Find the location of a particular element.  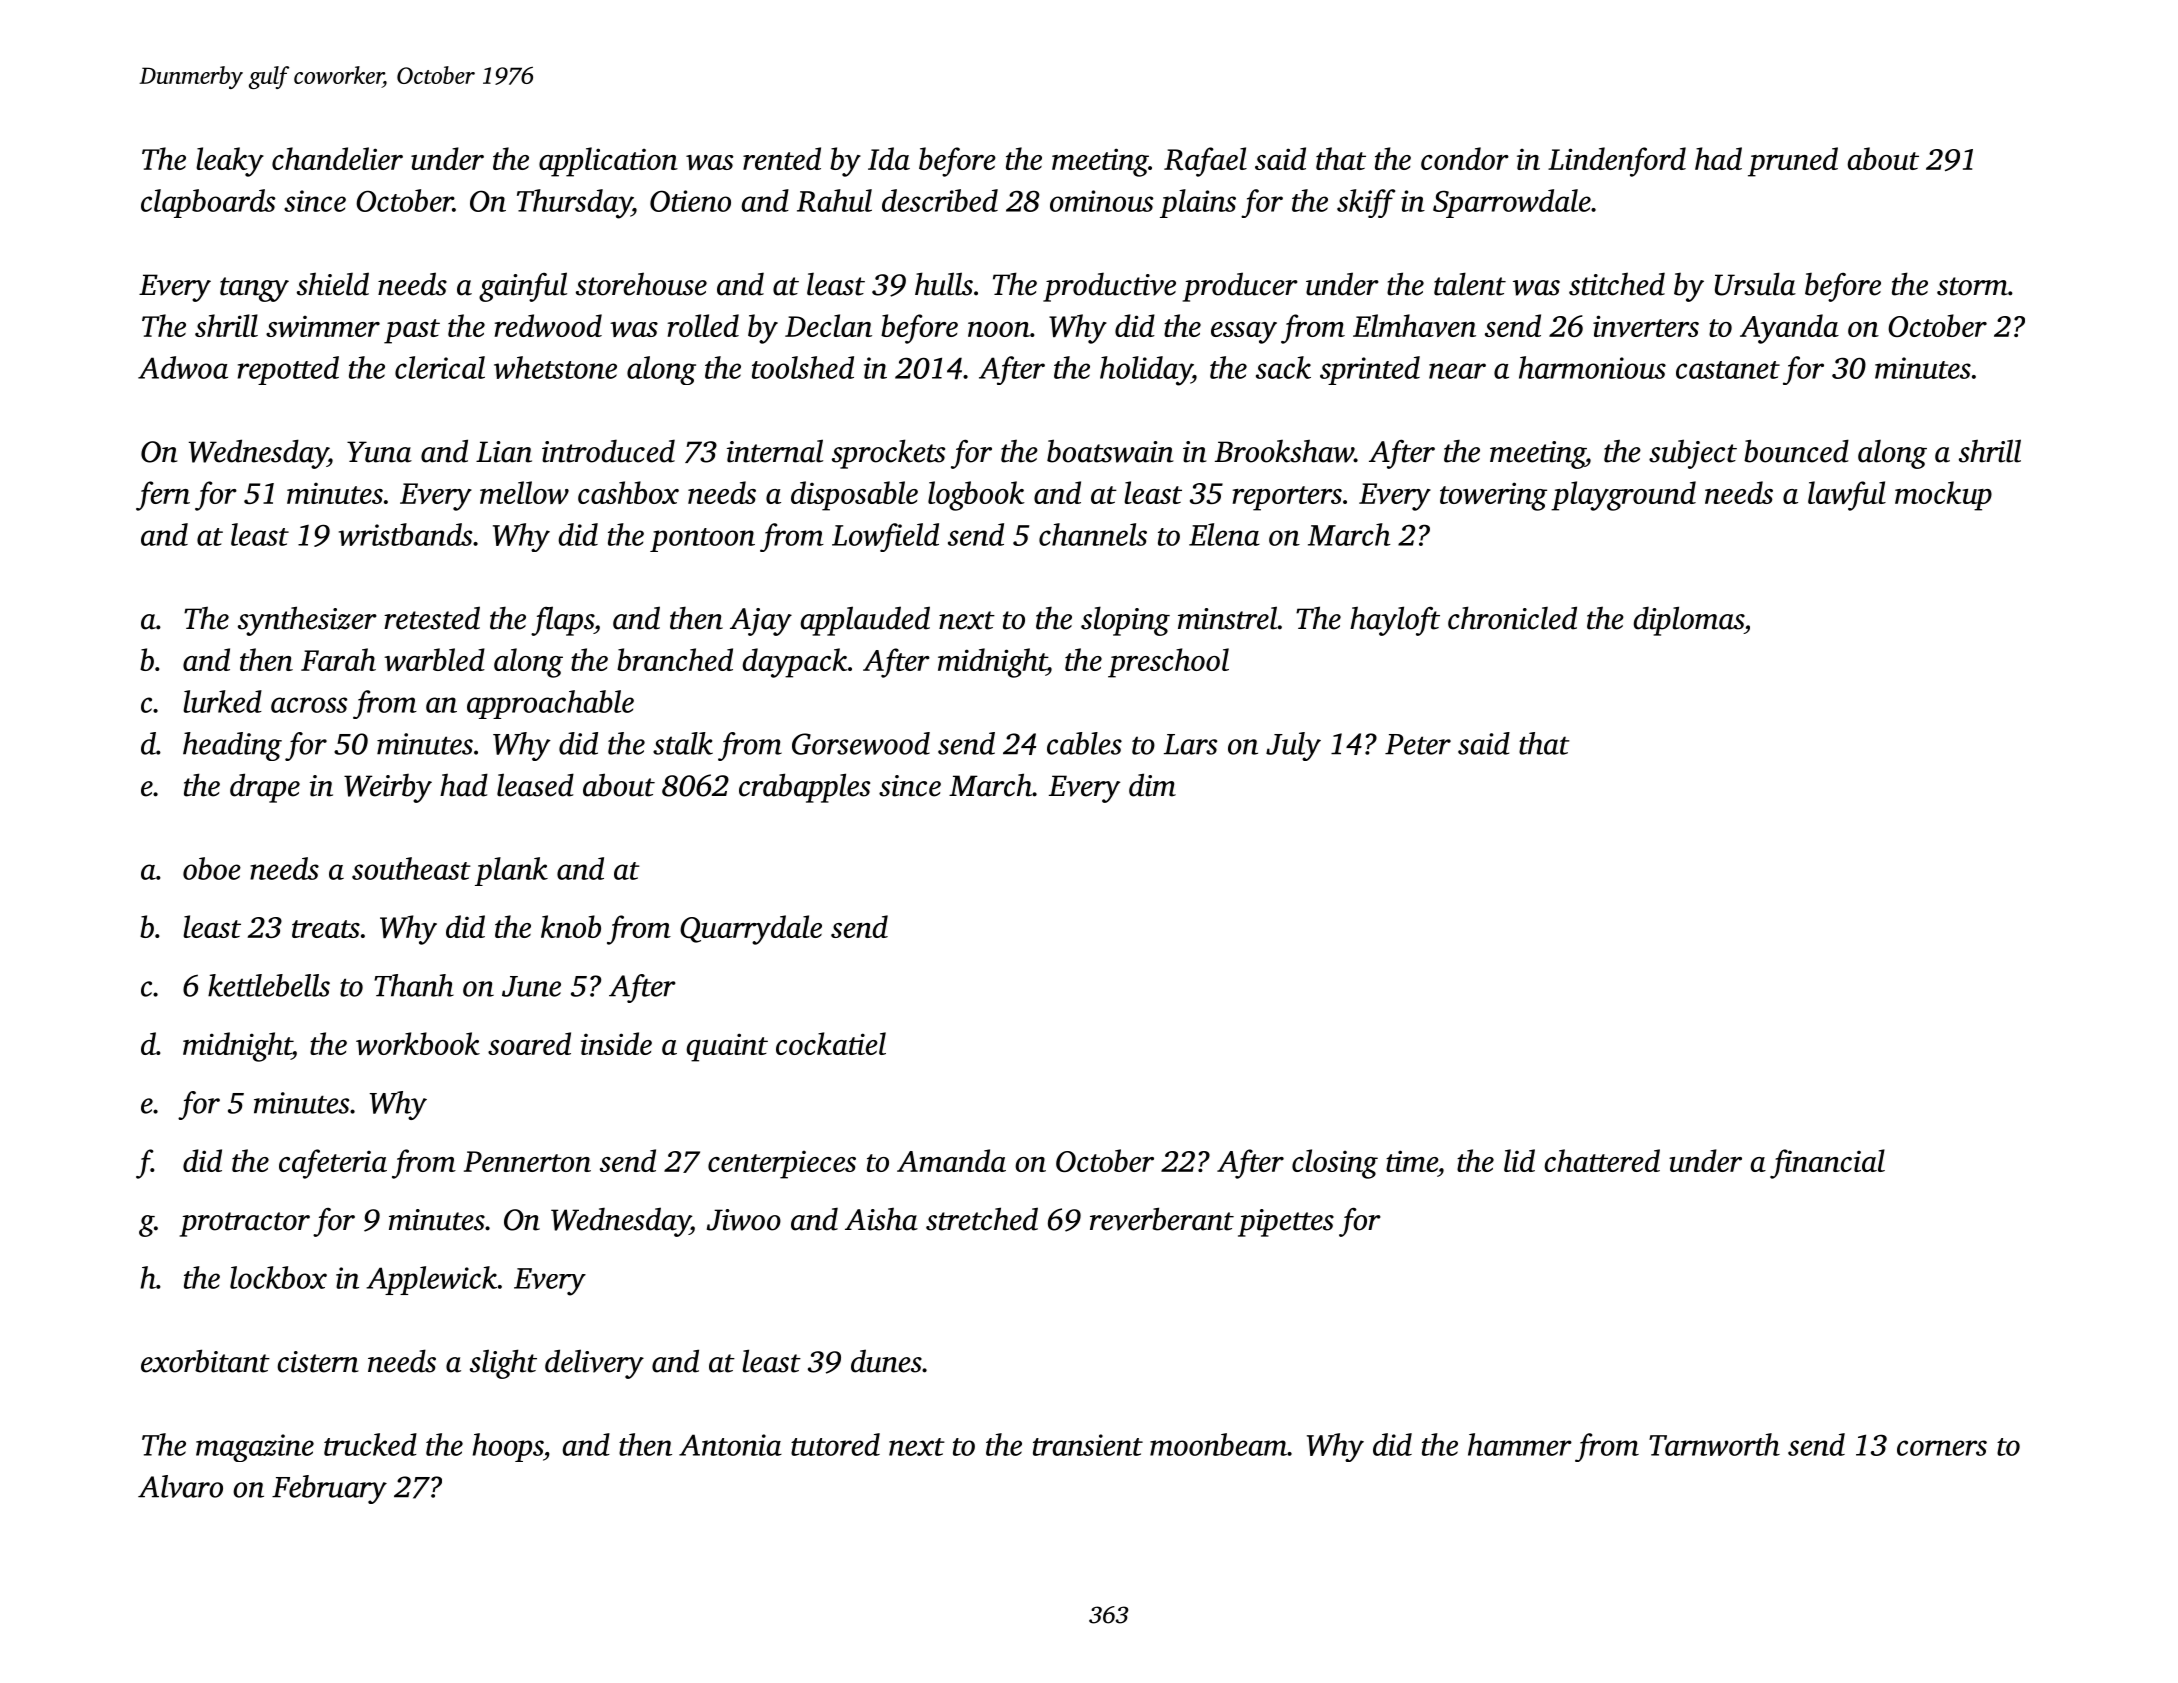

financial is located at coordinates (1827, 1164).
